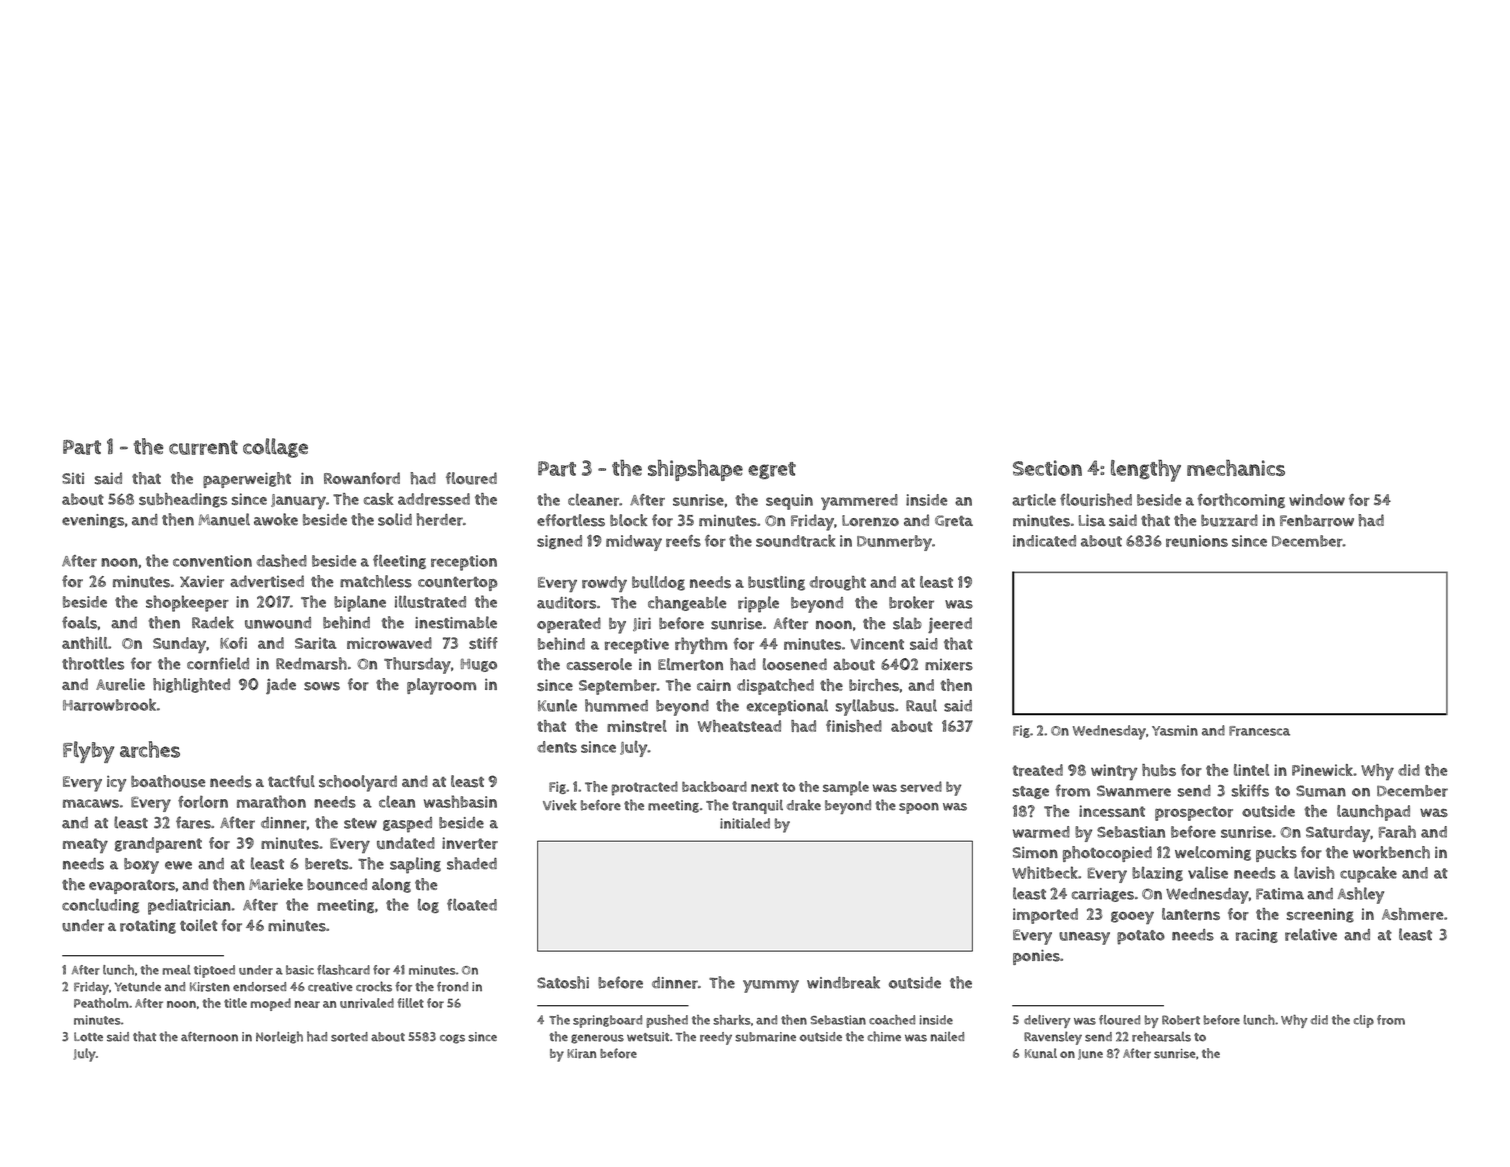  What do you see at coordinates (950, 625) in the image?
I see `jeered` at bounding box center [950, 625].
